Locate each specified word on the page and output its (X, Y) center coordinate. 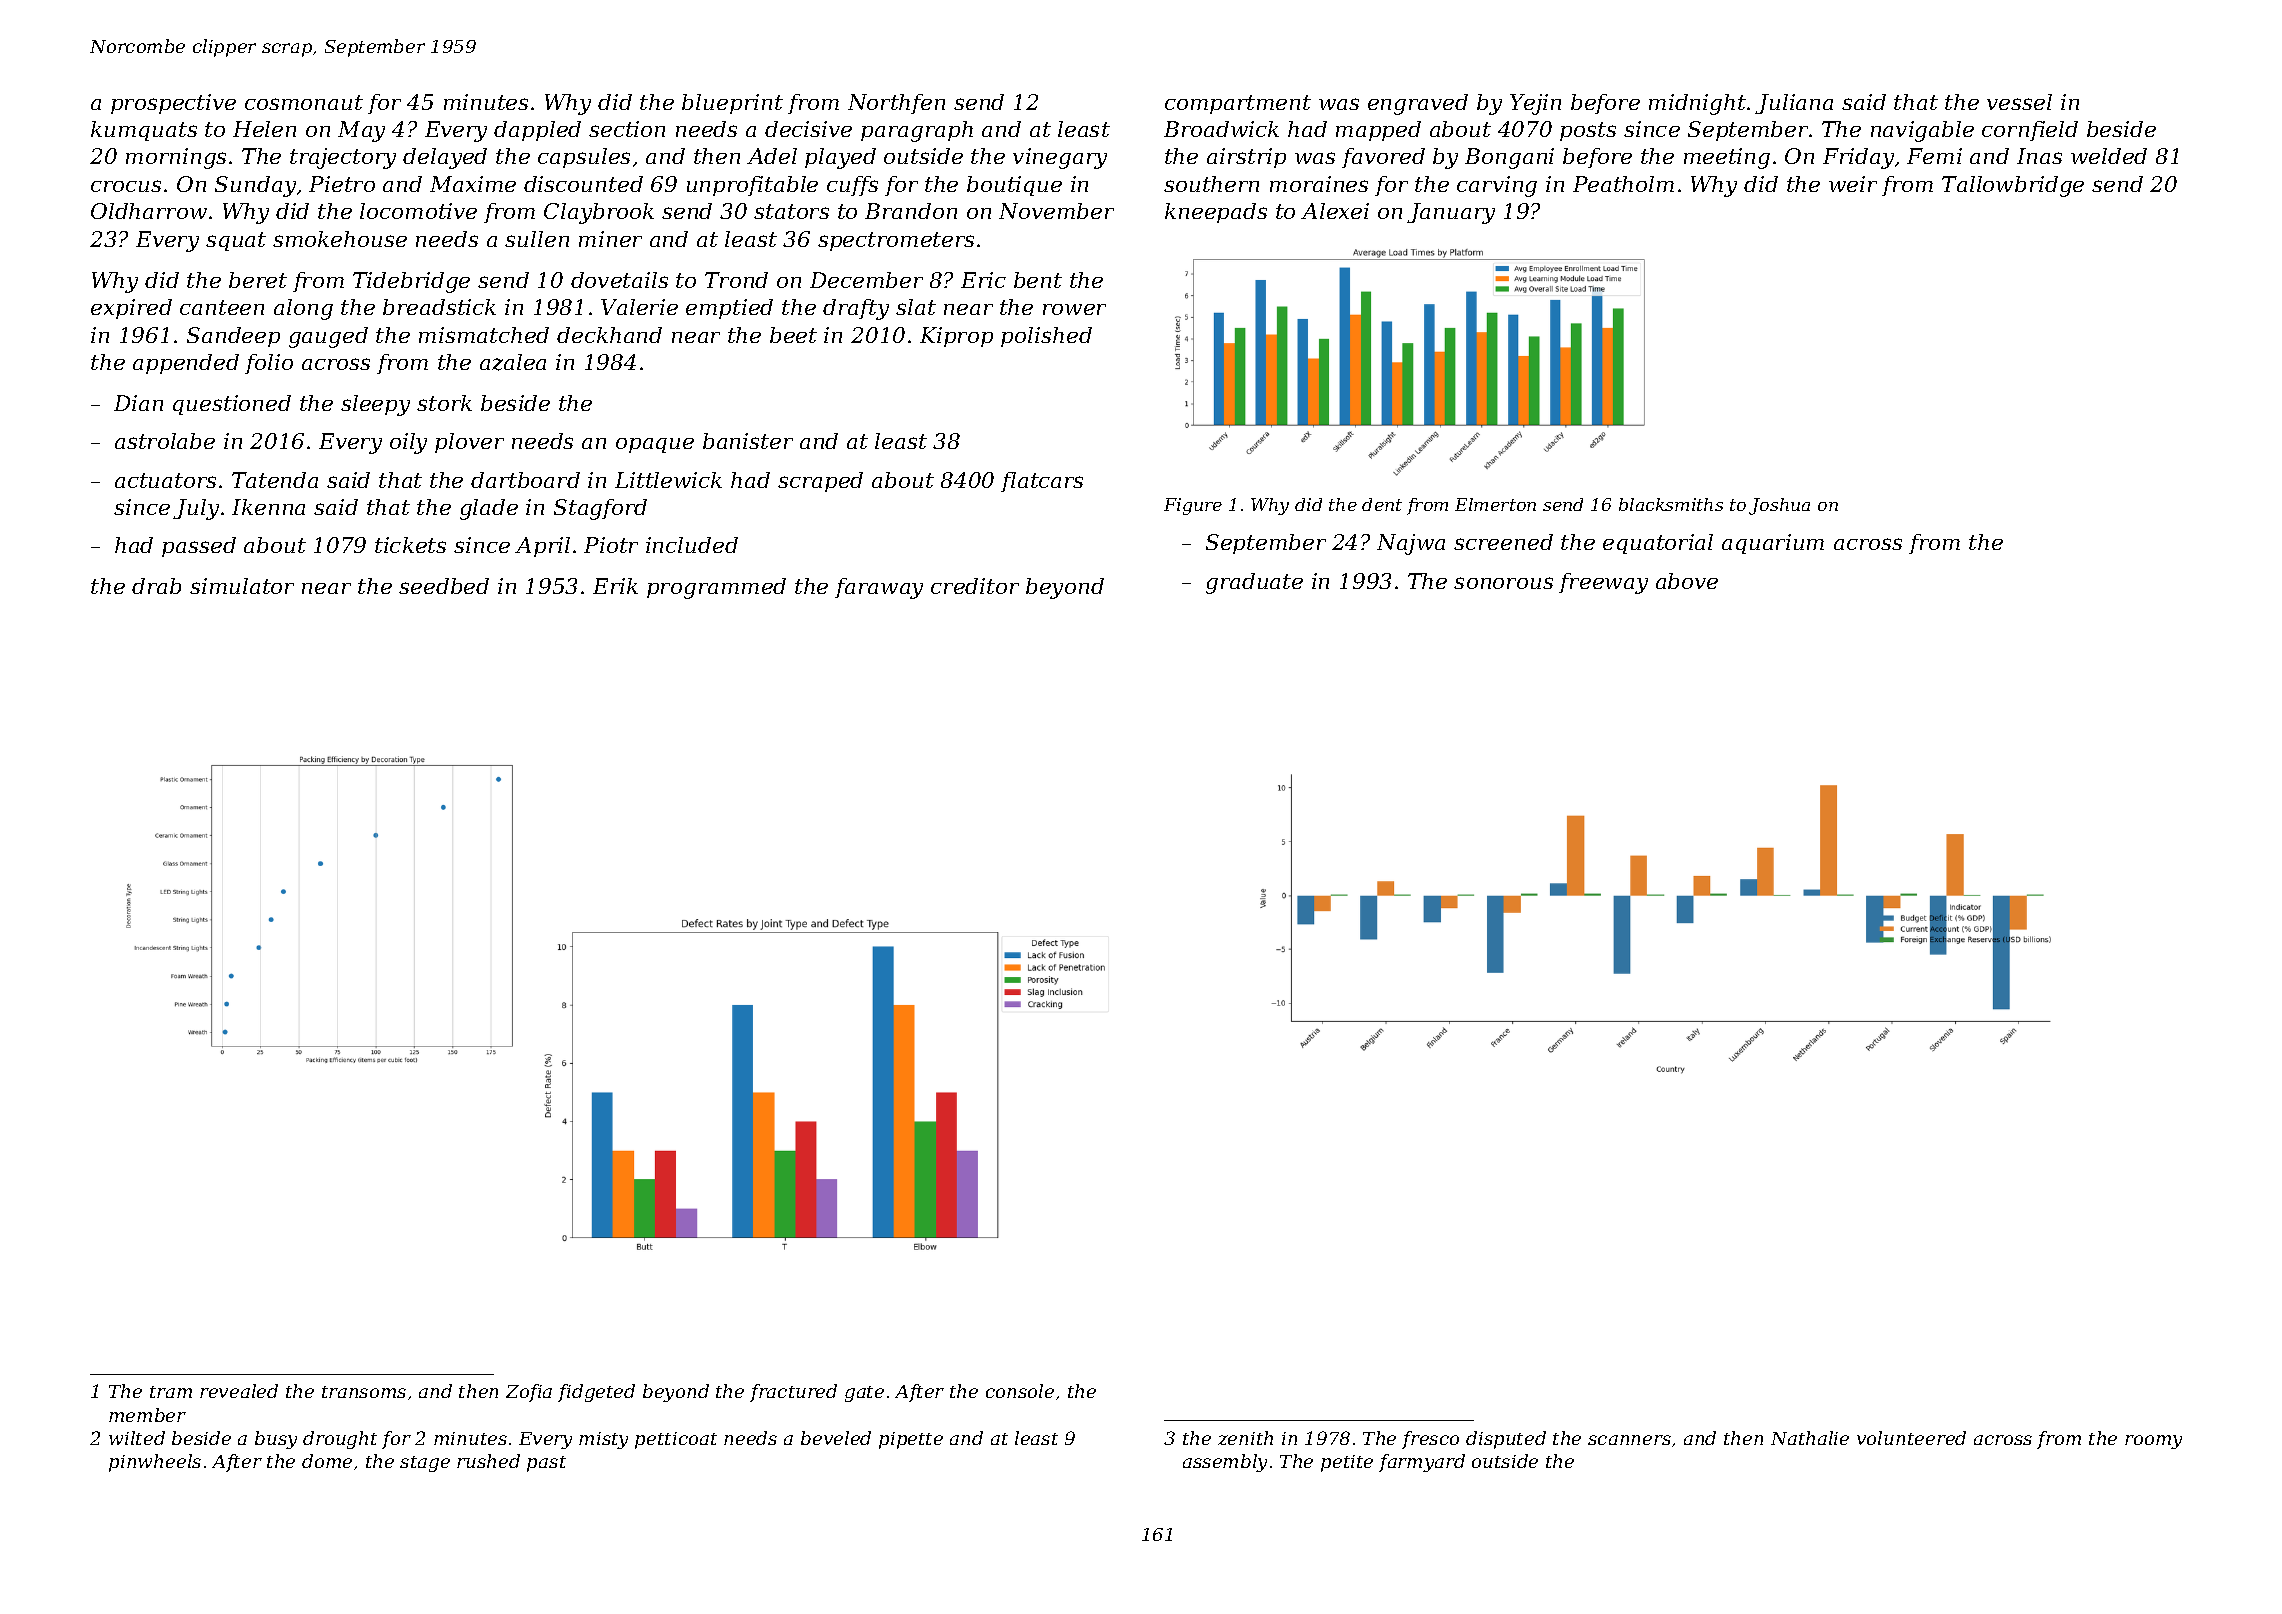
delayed (445, 158)
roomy (2153, 1442)
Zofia (529, 1393)
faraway (879, 588)
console (1020, 1391)
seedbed (444, 586)
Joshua (1779, 506)
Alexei (1335, 211)
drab (156, 586)
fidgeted (596, 1393)
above (1687, 581)
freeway (1603, 583)
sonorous (1503, 583)
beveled (836, 1438)
